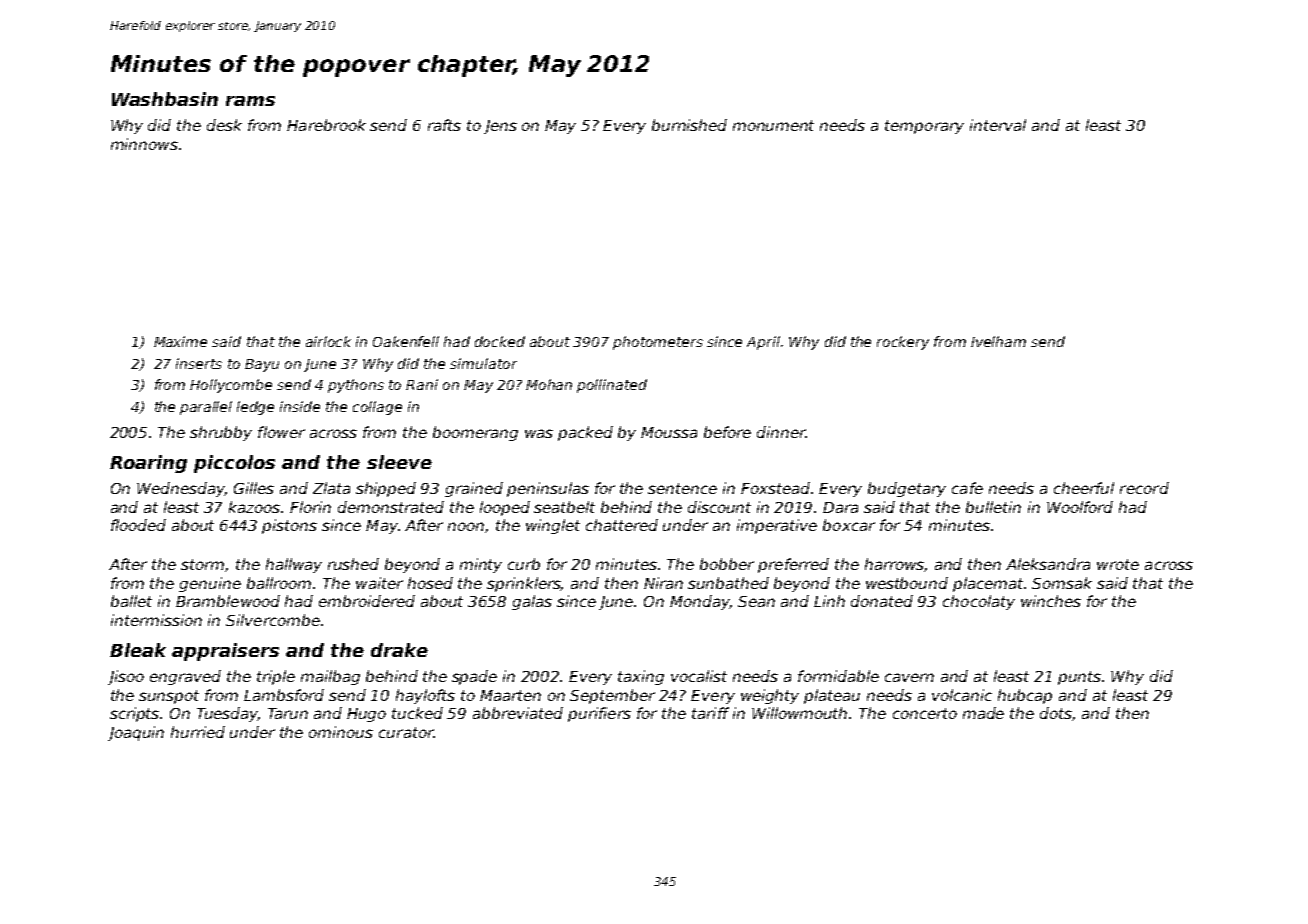  I want to click on bulletin, so click(993, 507).
